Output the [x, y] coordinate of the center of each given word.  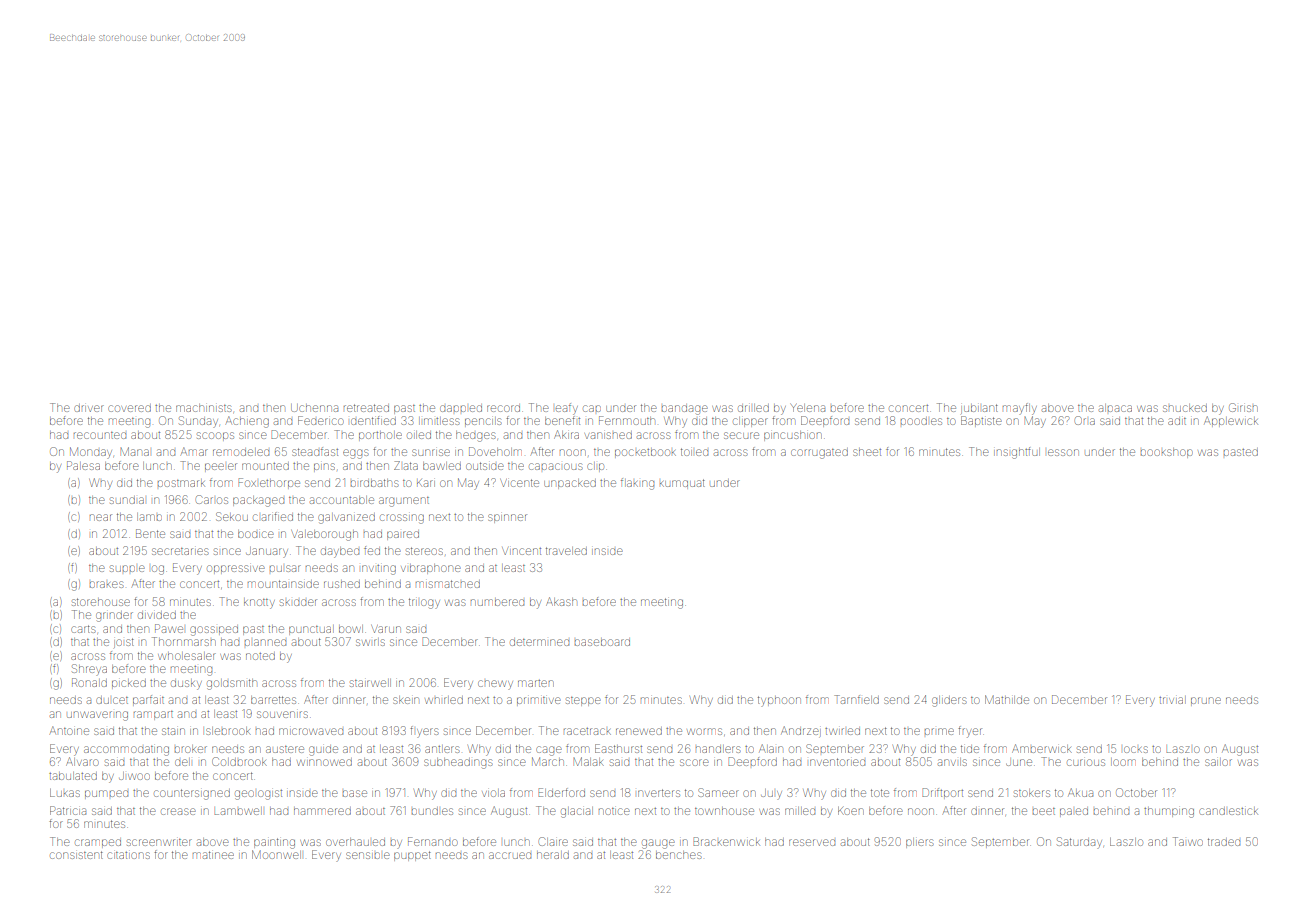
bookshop [1167, 453]
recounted [100, 435]
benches [679, 855]
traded [1224, 842]
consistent [76, 855]
